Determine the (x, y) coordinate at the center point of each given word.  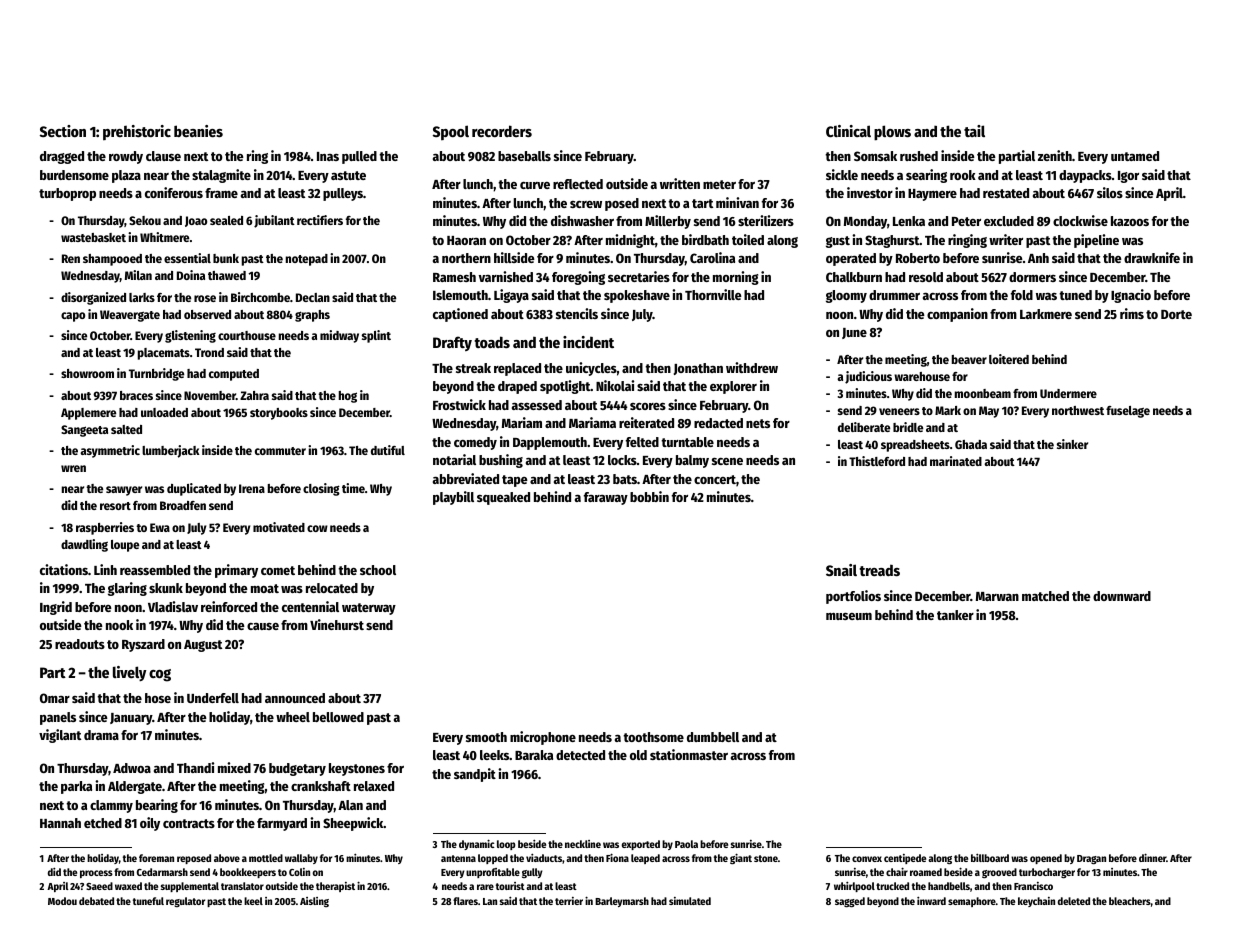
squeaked (503, 498)
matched (1045, 596)
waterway (369, 609)
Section (63, 131)
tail (974, 131)
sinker (1072, 444)
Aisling (314, 902)
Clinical (848, 131)
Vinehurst (337, 624)
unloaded (164, 412)
